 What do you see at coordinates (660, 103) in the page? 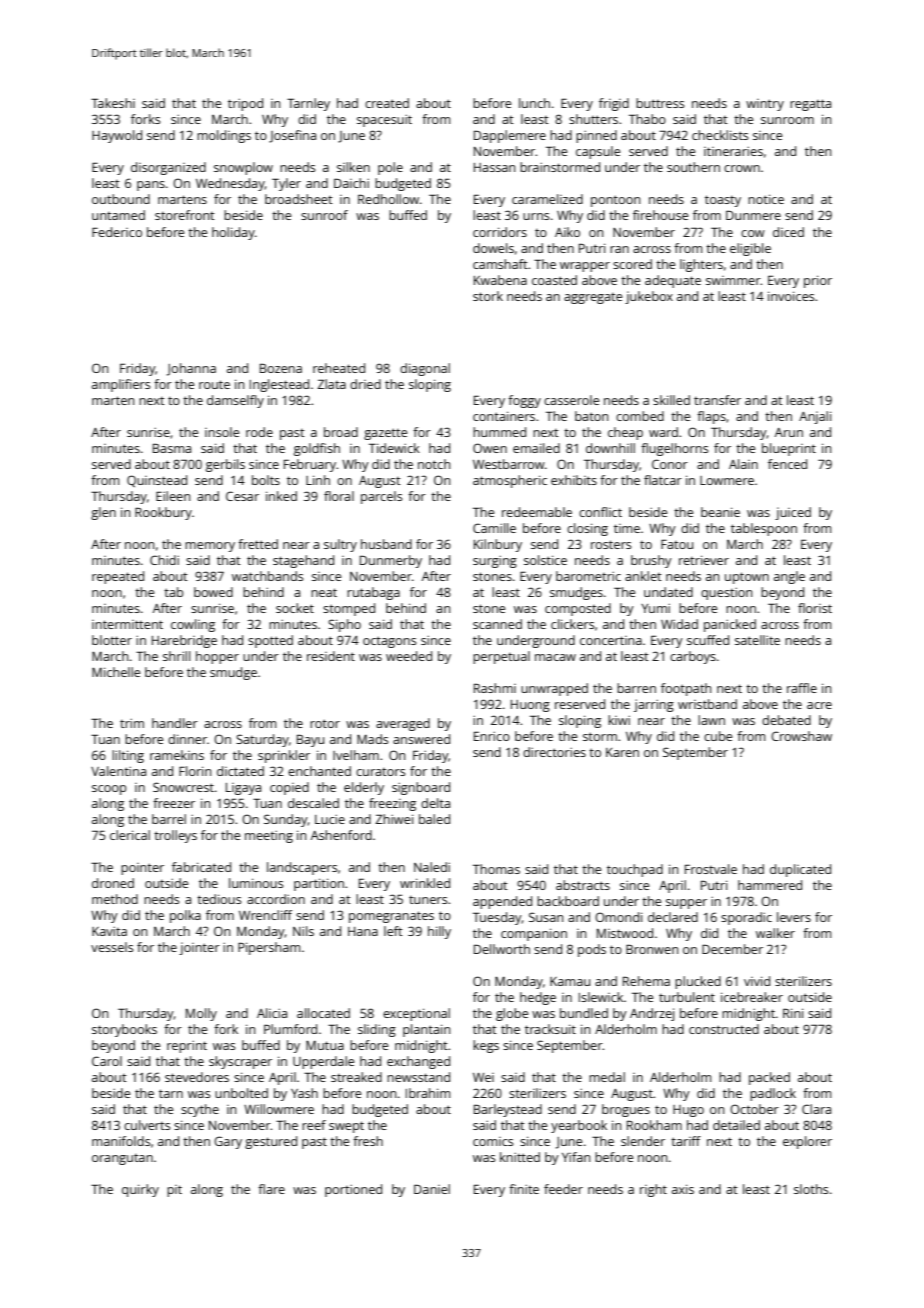
I see `buttress` at bounding box center [660, 103].
